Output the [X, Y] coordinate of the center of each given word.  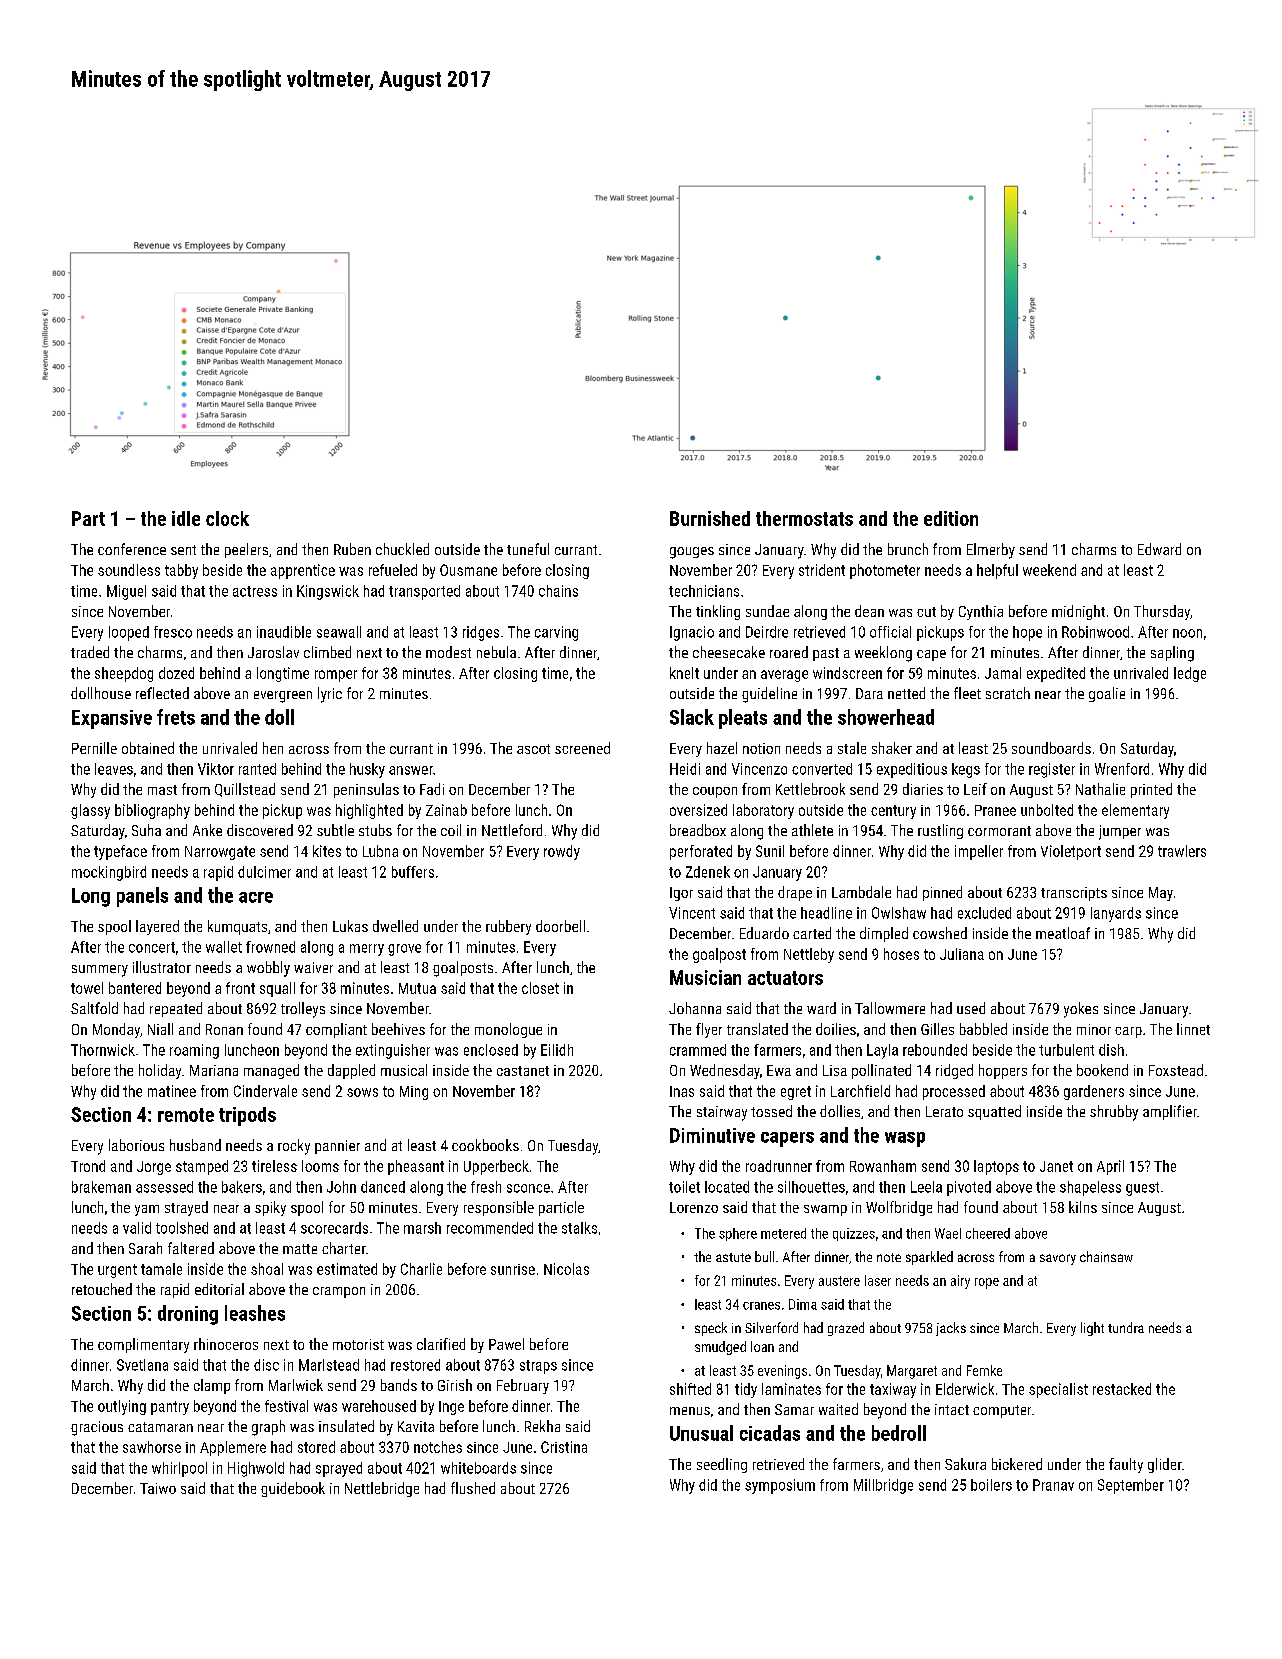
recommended [490, 1228]
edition [951, 518]
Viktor [216, 769]
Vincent [692, 913]
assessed [164, 1187]
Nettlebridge [382, 1489]
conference [132, 549]
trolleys [303, 1010]
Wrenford [1122, 769]
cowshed [940, 933]
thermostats [804, 518]
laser [878, 1280]
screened [582, 748]
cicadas [770, 1433]
